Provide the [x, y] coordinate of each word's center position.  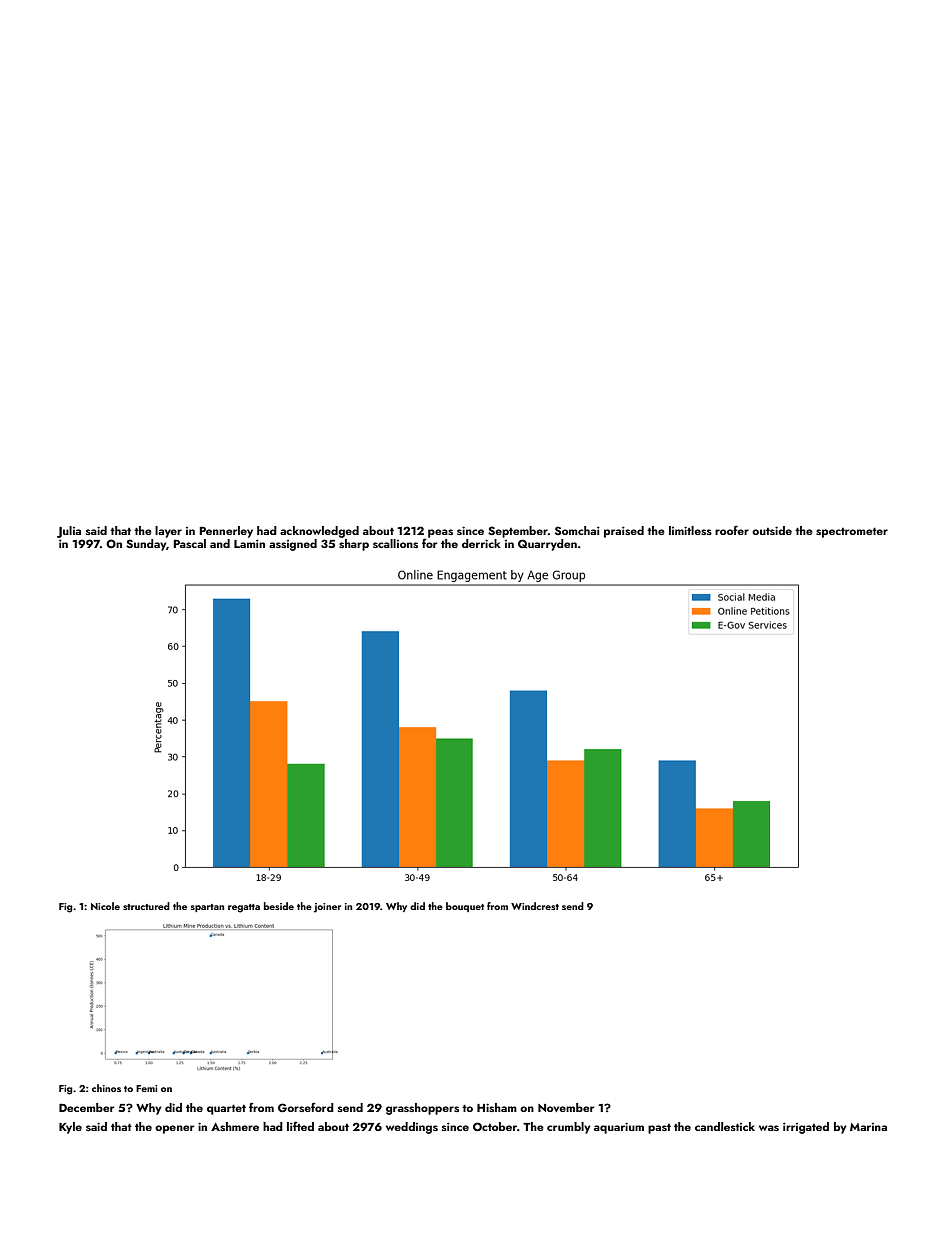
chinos [106, 1088]
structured [146, 906]
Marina [868, 1127]
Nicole [105, 906]
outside [772, 530]
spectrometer [852, 532]
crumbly [568, 1128]
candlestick [725, 1126]
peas [440, 533]
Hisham [497, 1107]
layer [168, 532]
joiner [327, 908]
